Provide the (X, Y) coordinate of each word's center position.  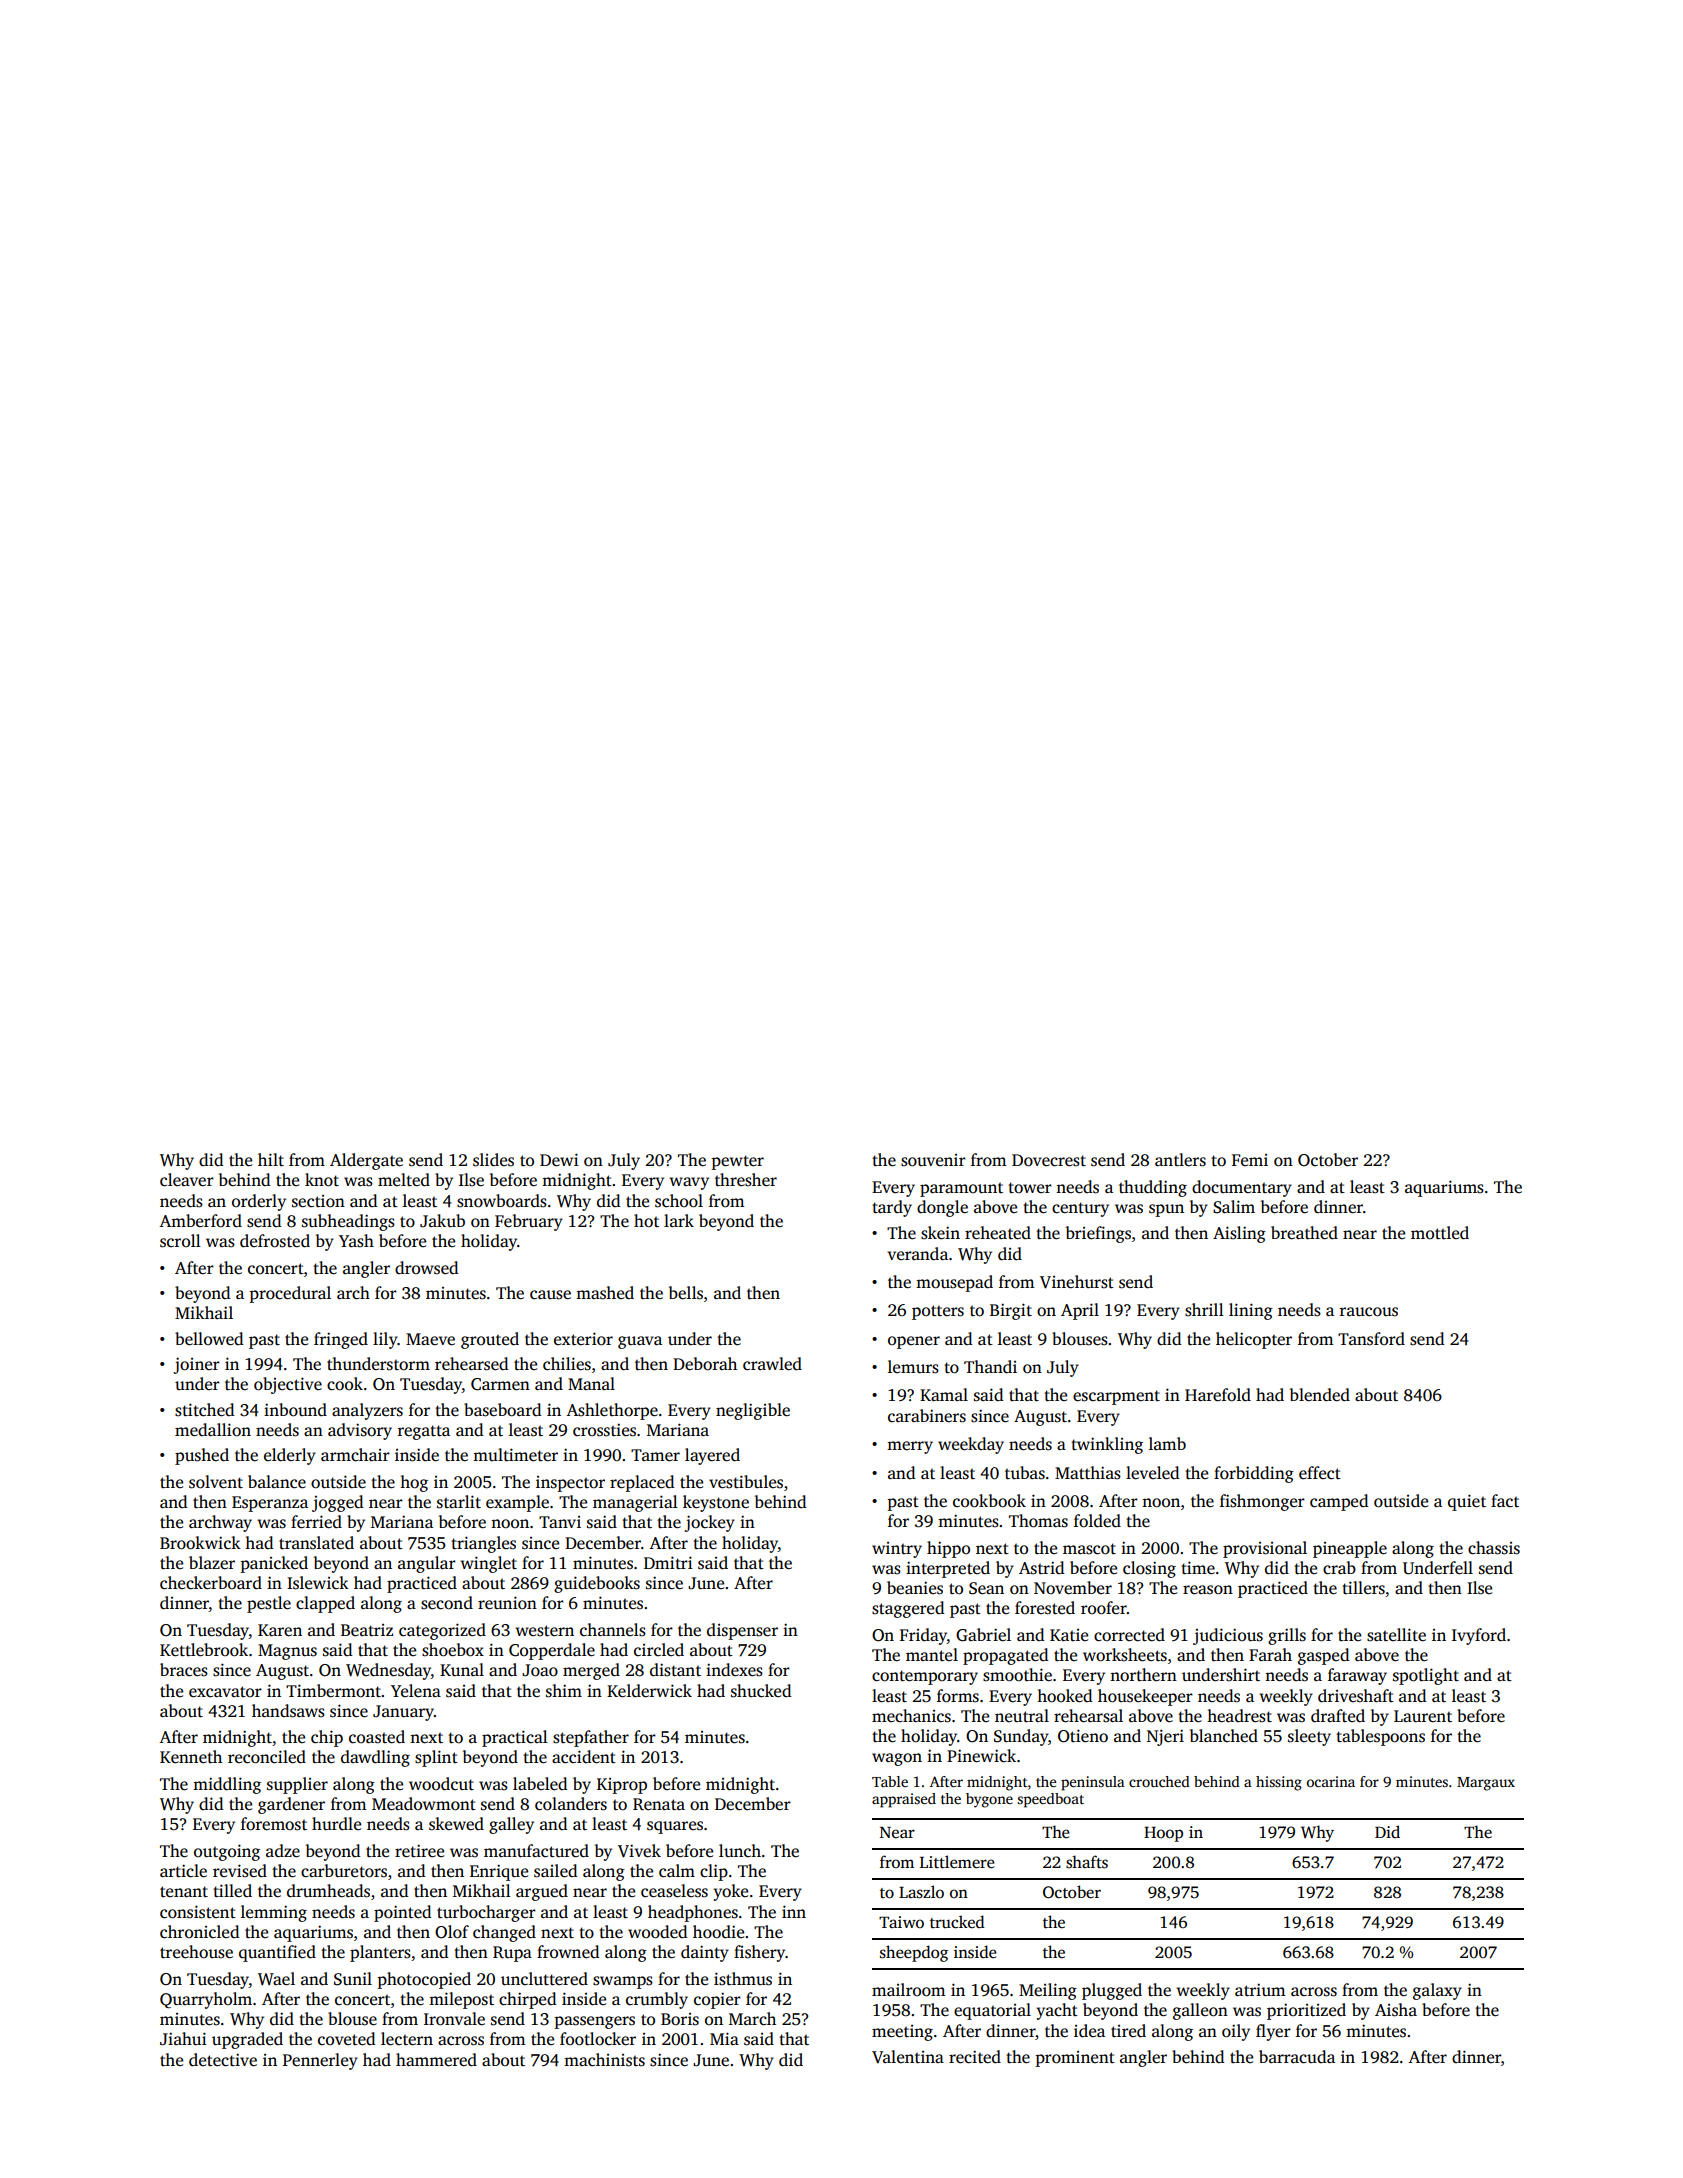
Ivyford (1479, 1636)
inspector (570, 1484)
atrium (1260, 1989)
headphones (693, 1913)
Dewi (559, 1160)
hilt (271, 1159)
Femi (1250, 1160)
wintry (897, 1550)
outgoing (227, 1852)
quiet (1467, 1502)
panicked (274, 1564)
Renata (659, 1804)
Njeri (1165, 1737)
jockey (709, 1523)
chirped (527, 2000)
